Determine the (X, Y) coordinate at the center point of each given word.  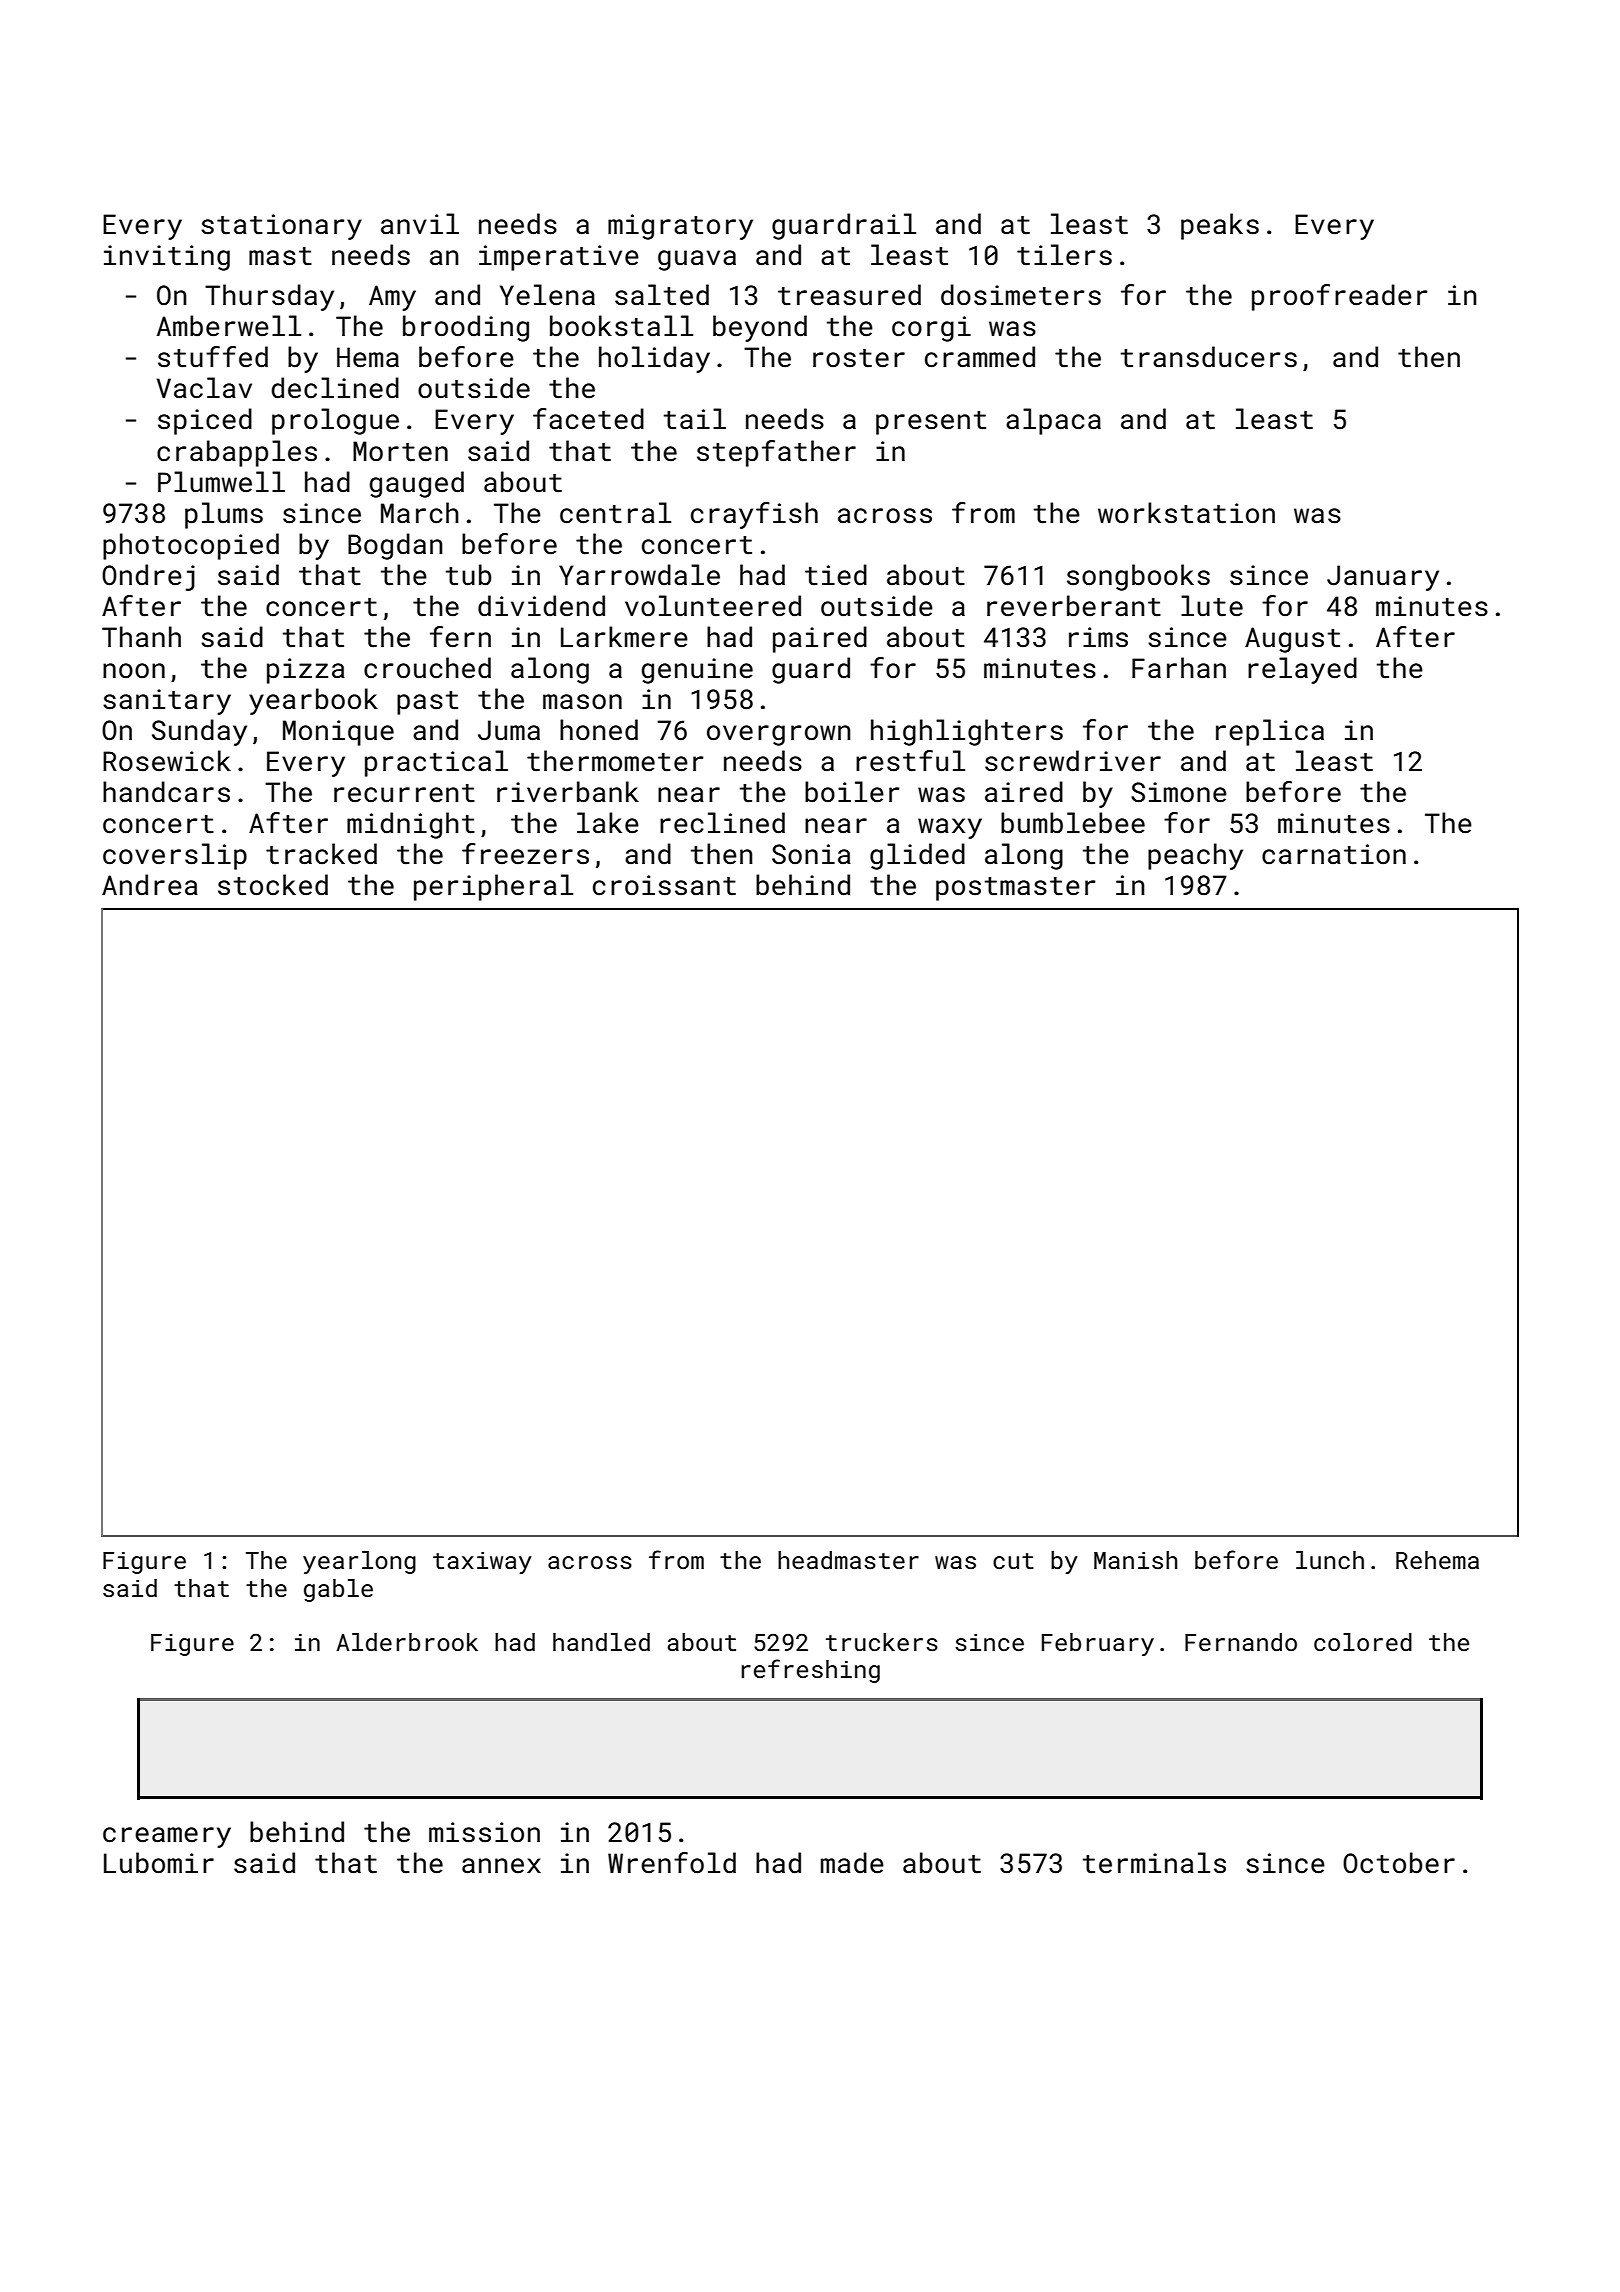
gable (338, 1590)
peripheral (493, 887)
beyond (760, 328)
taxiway (482, 1563)
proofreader (1340, 297)
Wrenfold (672, 1863)
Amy (392, 298)
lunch (1330, 1560)
